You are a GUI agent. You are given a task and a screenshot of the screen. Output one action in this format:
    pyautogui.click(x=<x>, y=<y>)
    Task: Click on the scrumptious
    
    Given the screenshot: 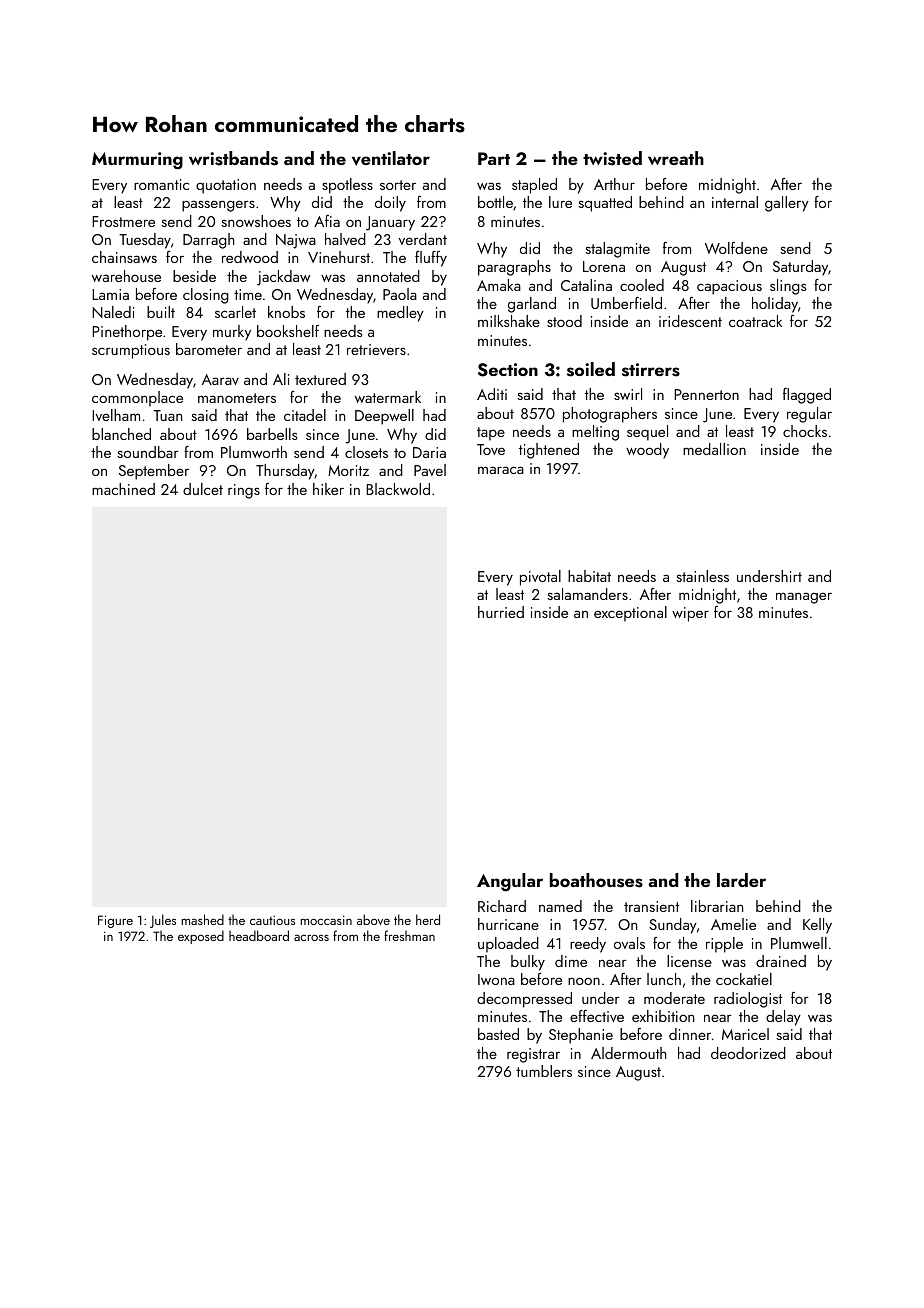 What is the action you would take?
    pyautogui.click(x=131, y=351)
